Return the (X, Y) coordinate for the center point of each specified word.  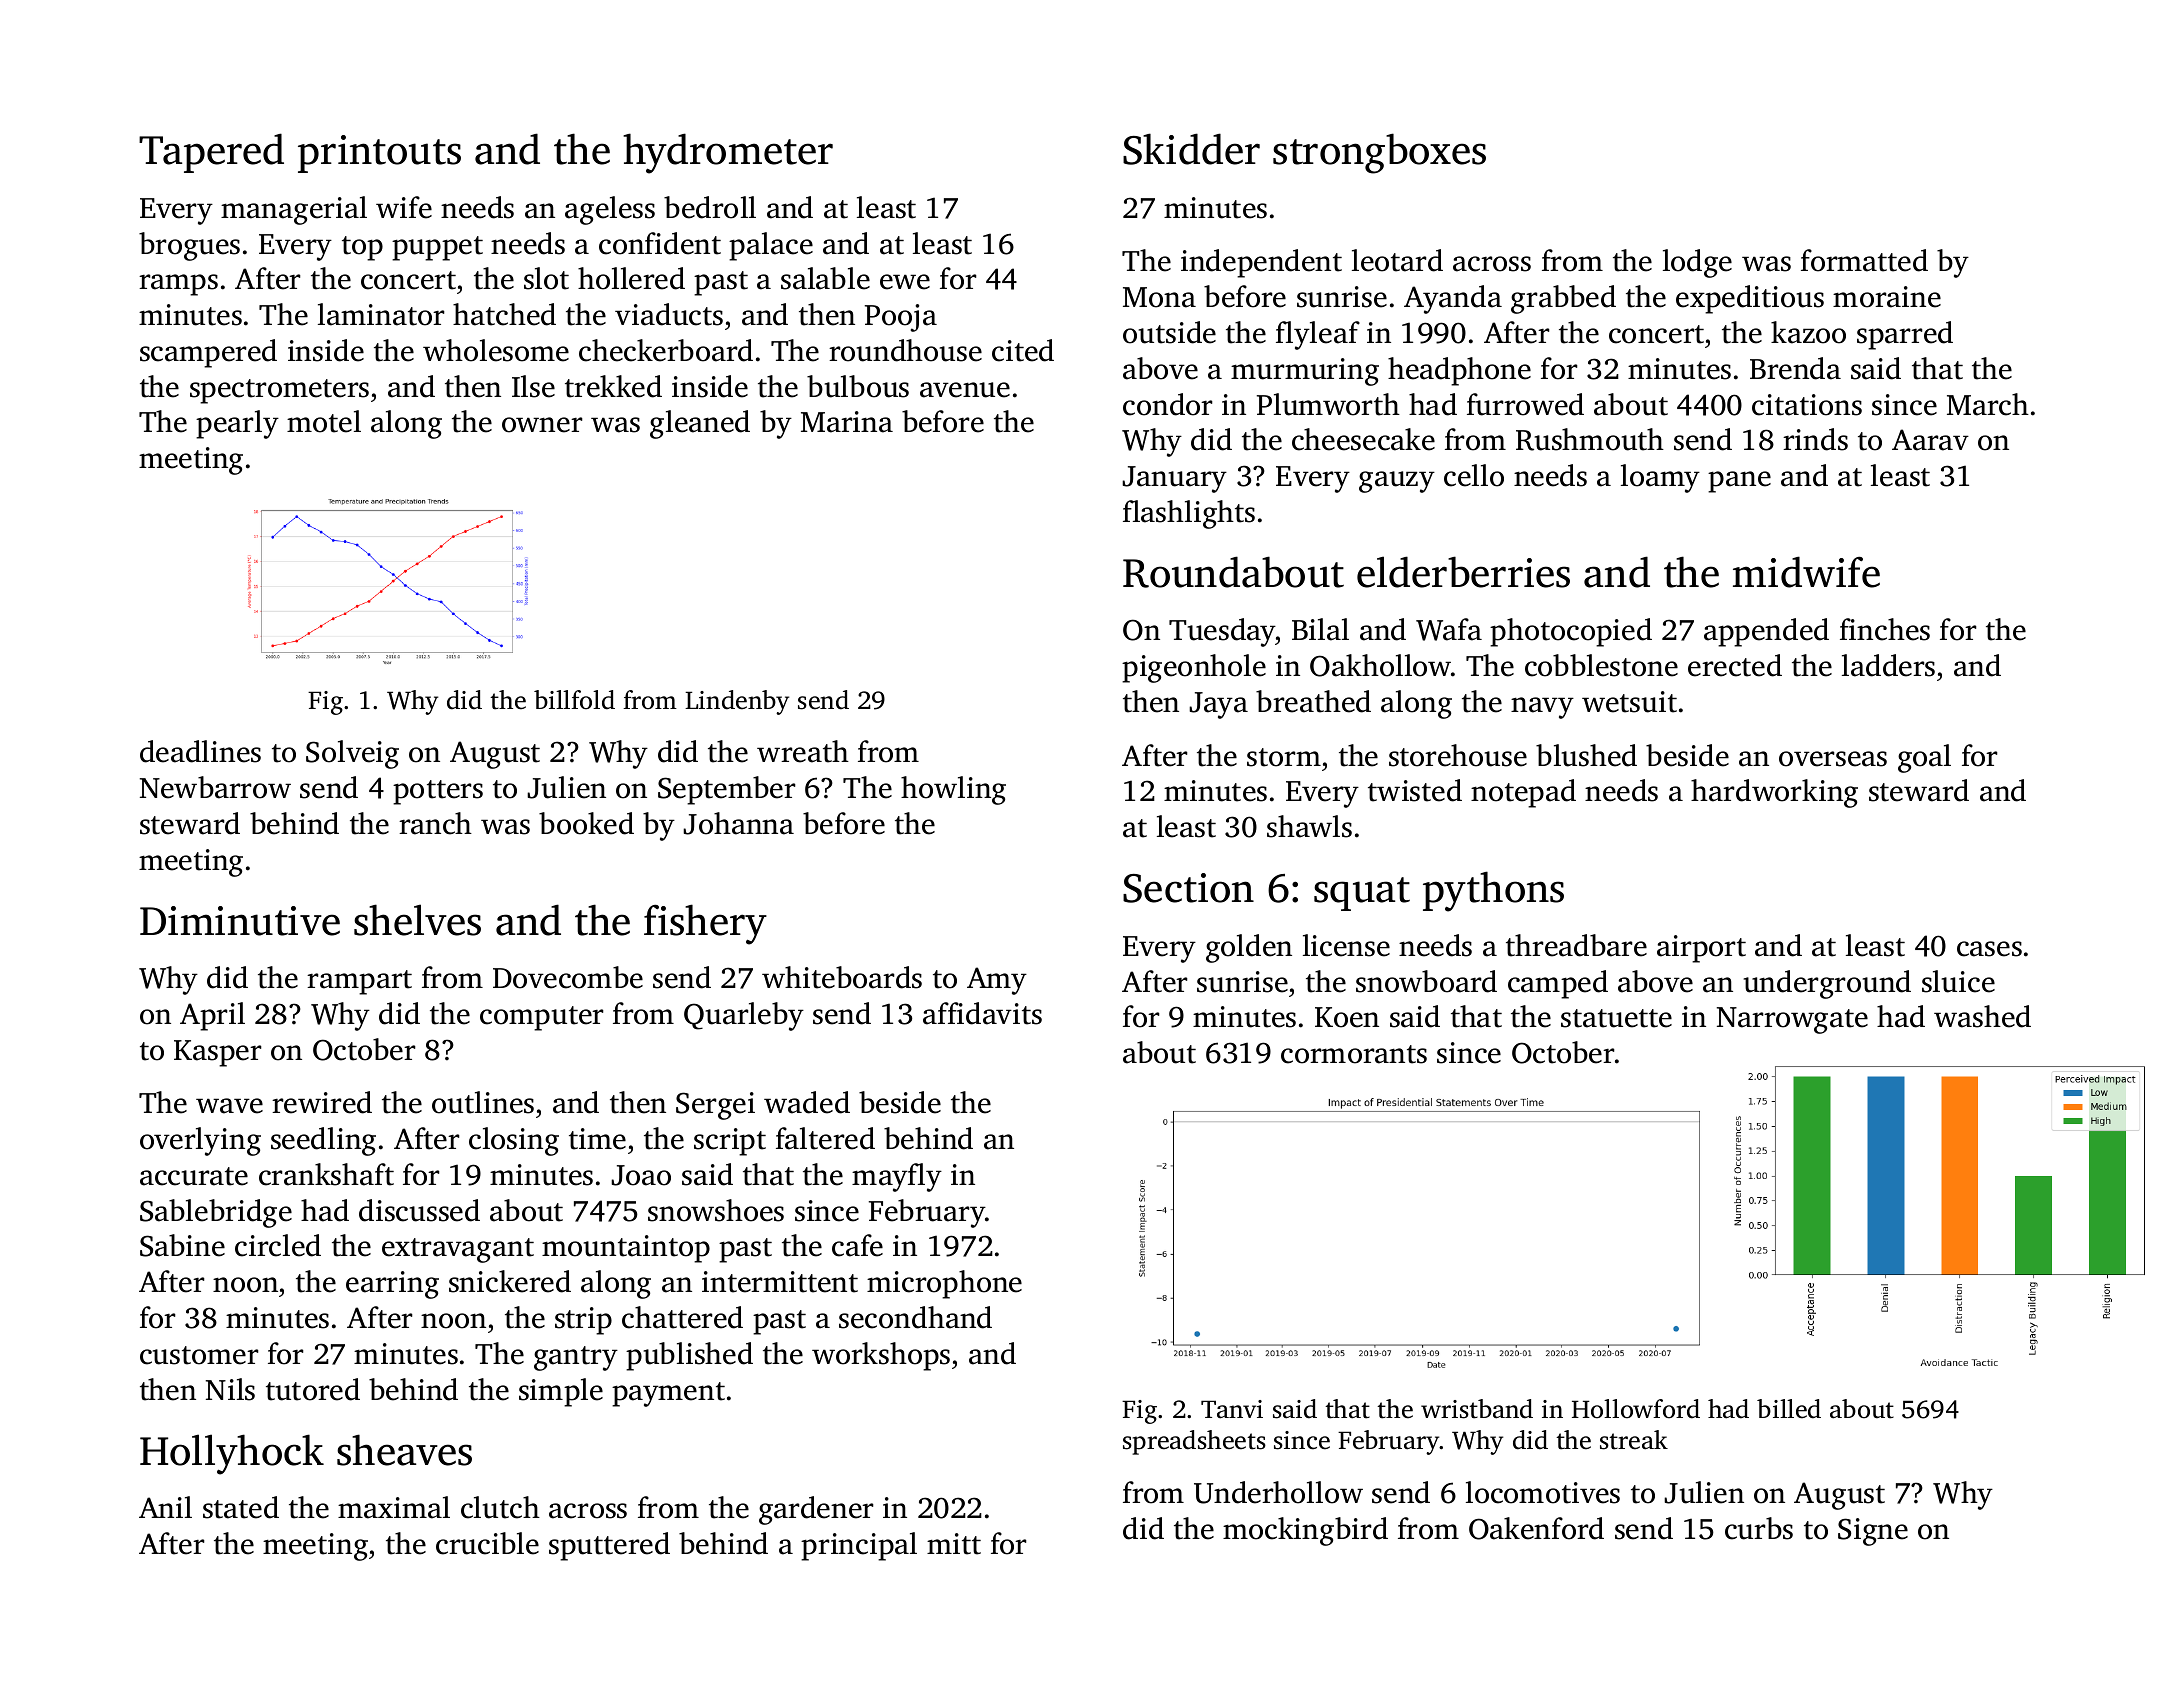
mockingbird (1305, 1531)
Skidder (1191, 149)
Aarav (1930, 440)
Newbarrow (215, 787)
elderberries (1463, 572)
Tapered (211, 153)
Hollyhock (232, 1454)
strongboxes (1379, 153)
